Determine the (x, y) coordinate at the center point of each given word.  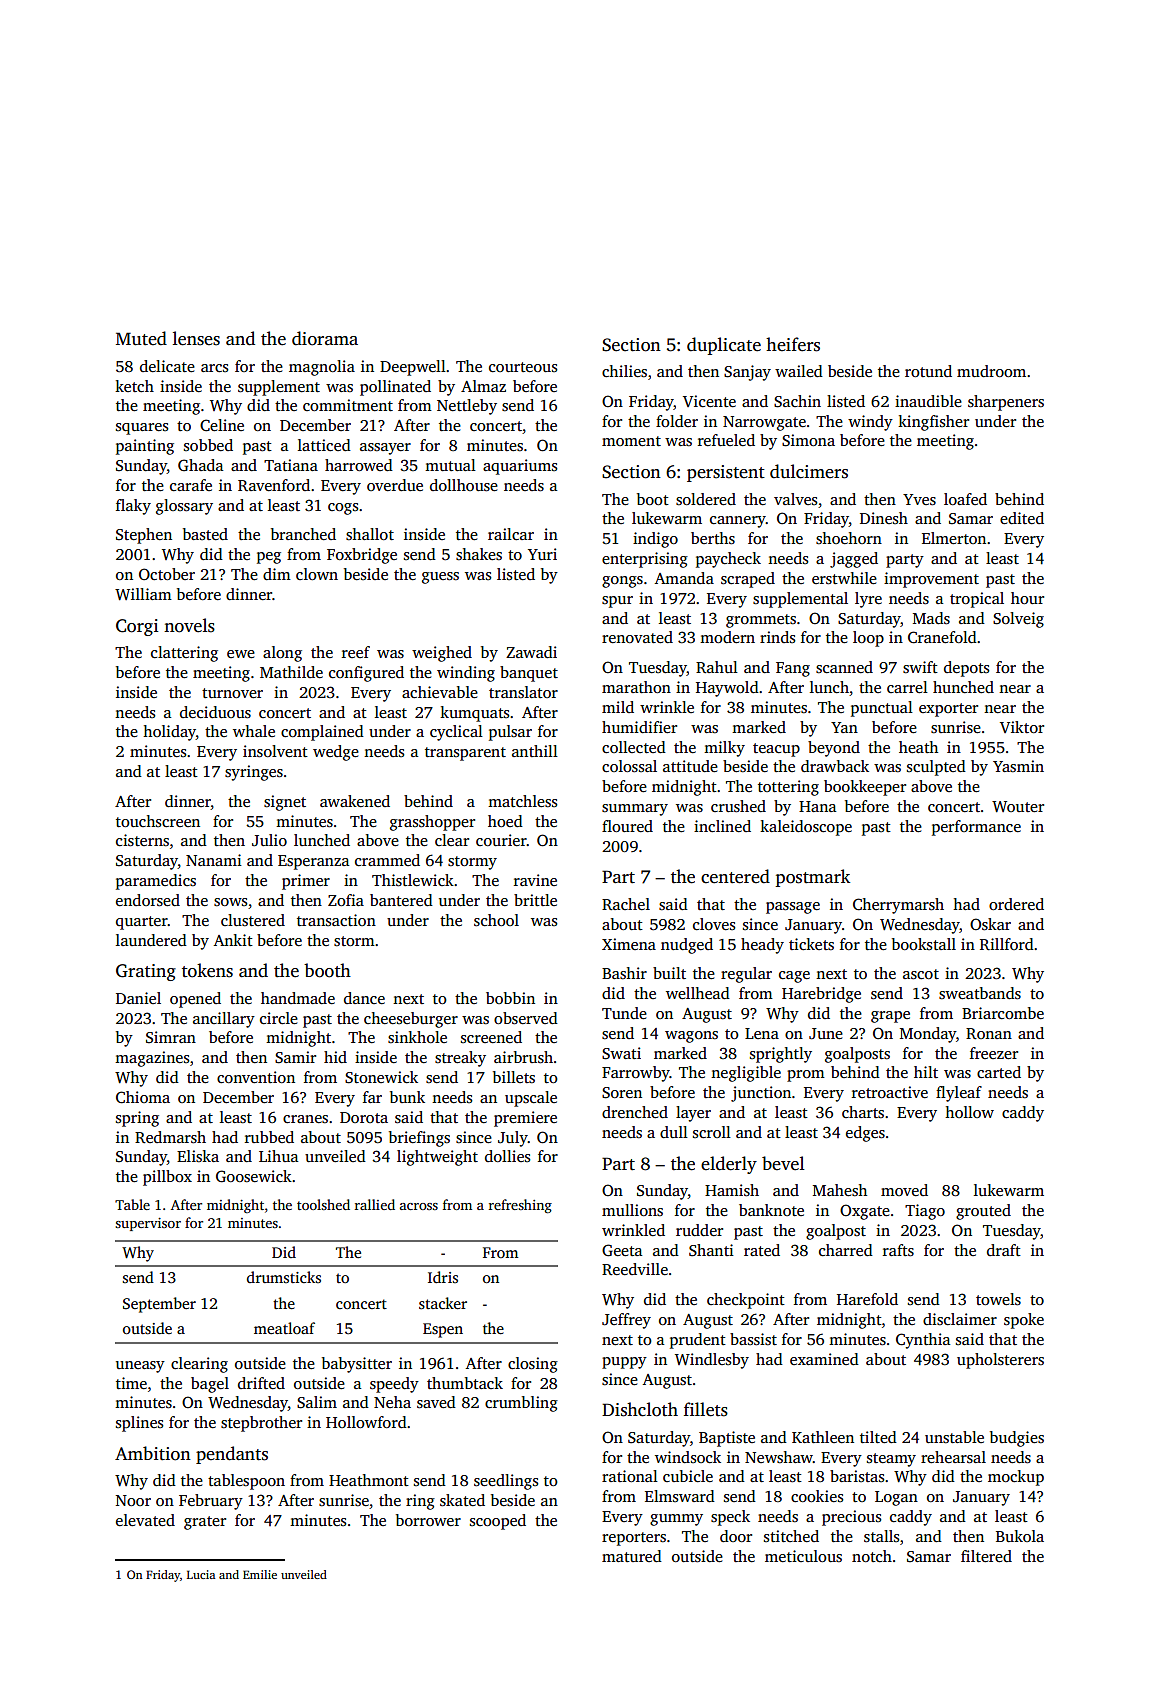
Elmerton (954, 538)
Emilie (260, 1574)
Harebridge (821, 995)
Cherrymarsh (898, 906)
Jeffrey (626, 1321)
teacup (776, 750)
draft (1004, 1250)
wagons (691, 1037)
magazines (152, 1059)
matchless (522, 801)
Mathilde (291, 672)
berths (713, 538)
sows (230, 902)
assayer (385, 449)
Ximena (629, 944)
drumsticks (284, 1277)
